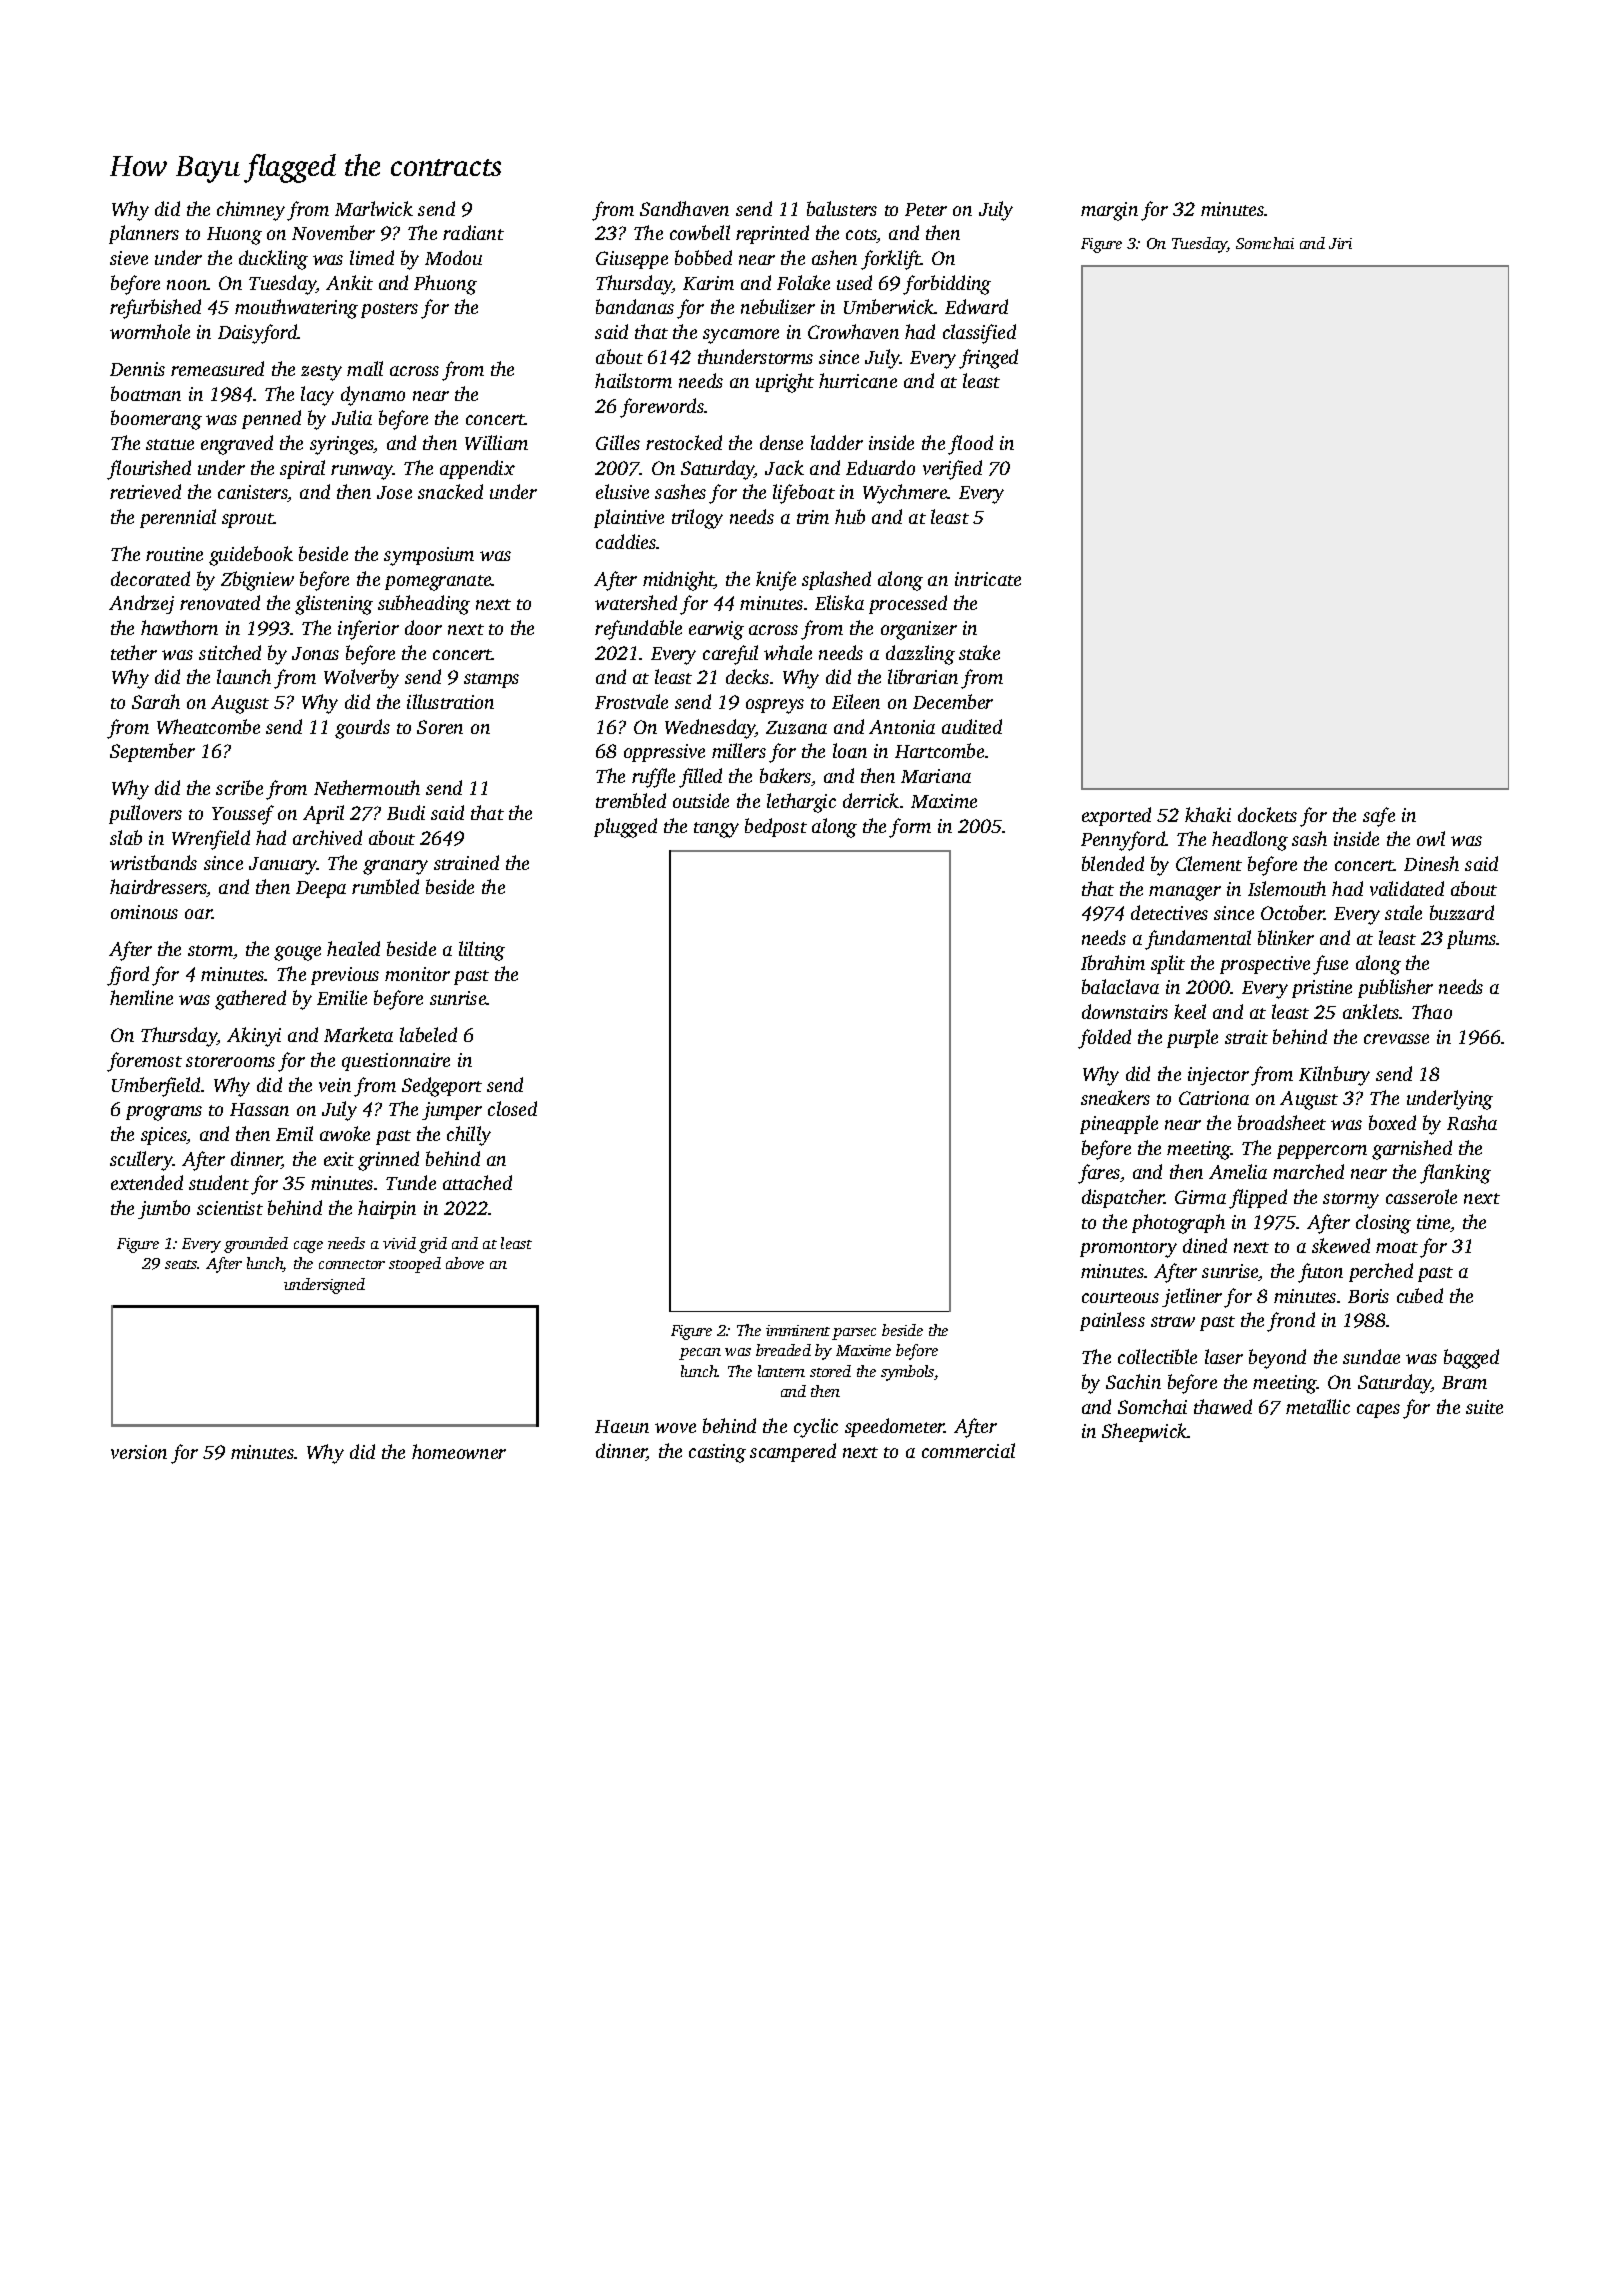  Describe the element at coordinates (1340, 243) in the image. I see `Jiri` at that location.
